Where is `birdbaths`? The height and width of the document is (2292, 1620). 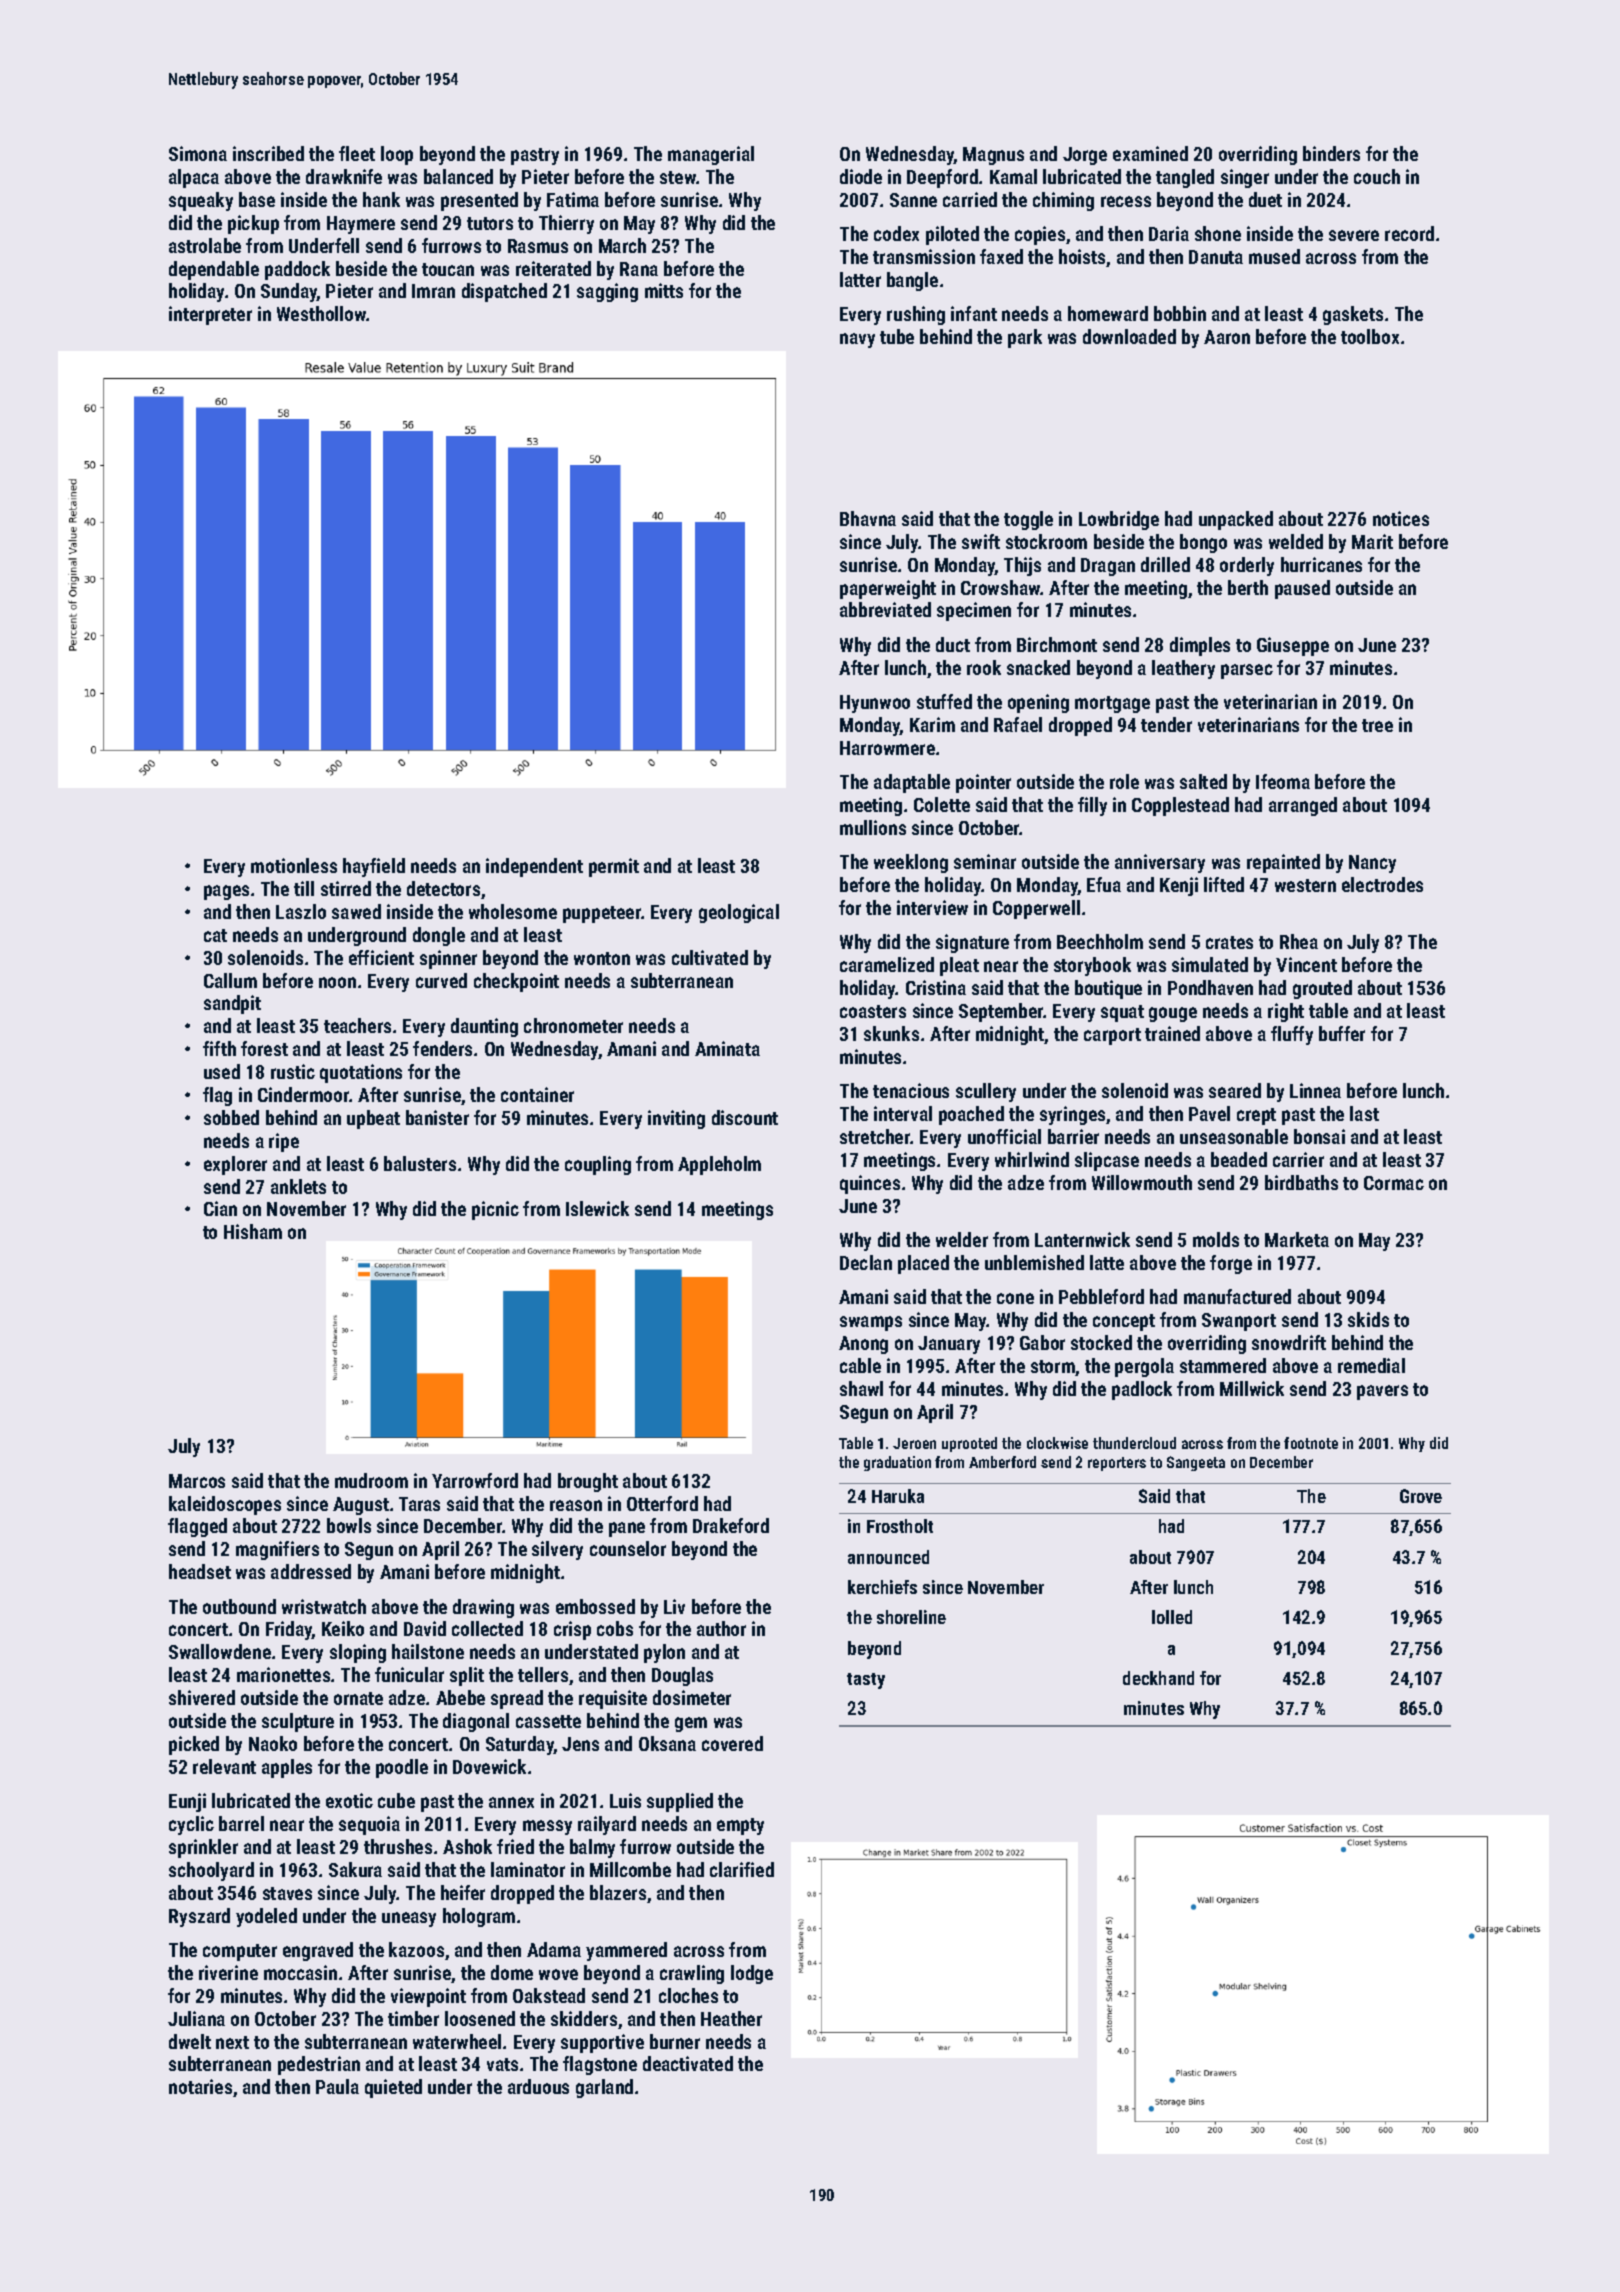 birdbaths is located at coordinates (1301, 1182).
